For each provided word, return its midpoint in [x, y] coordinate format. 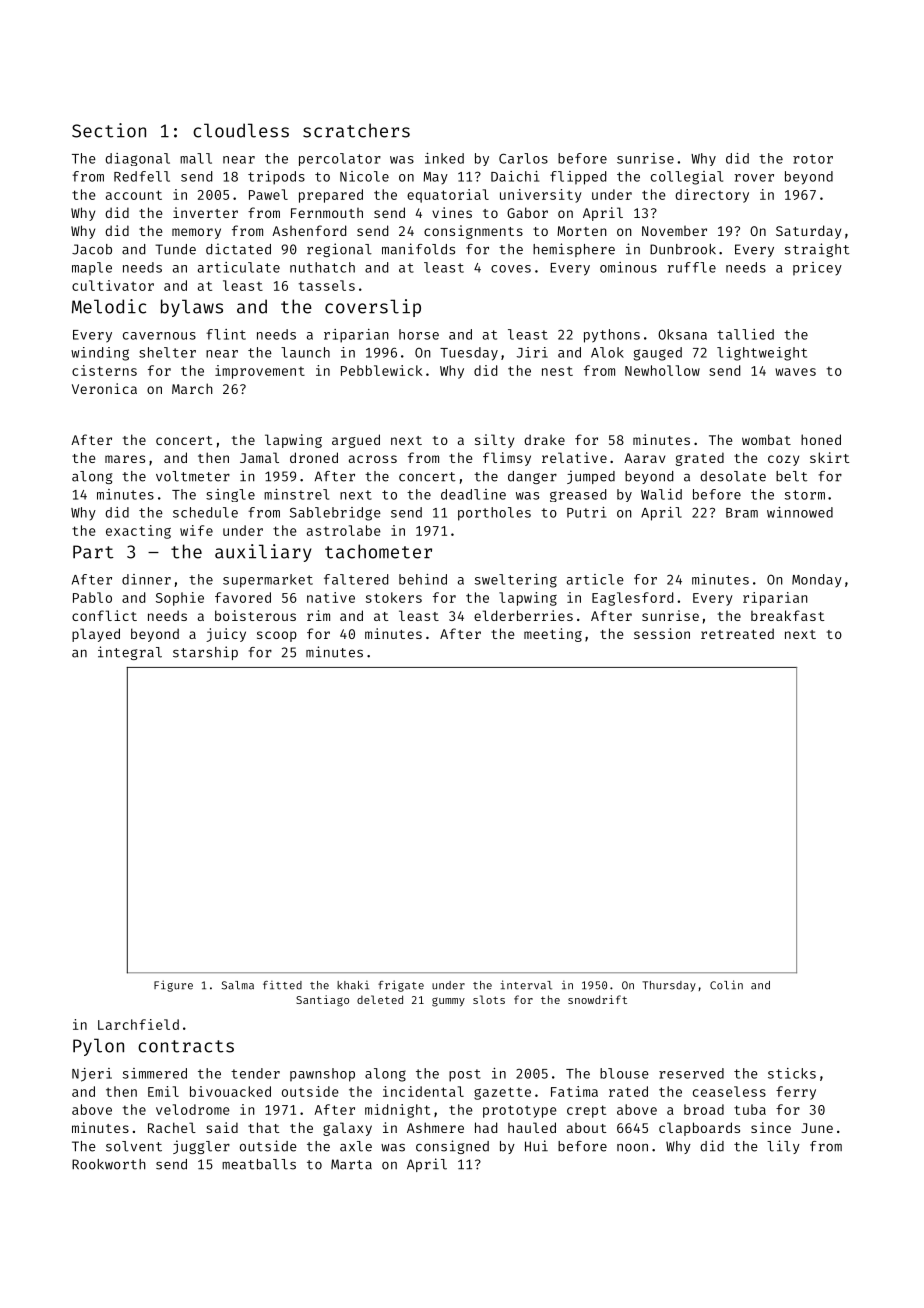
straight [817, 250]
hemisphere [574, 250]
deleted [380, 999]
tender [255, 1073]
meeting [553, 635]
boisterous [255, 615]
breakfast [788, 615]
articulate [239, 267]
